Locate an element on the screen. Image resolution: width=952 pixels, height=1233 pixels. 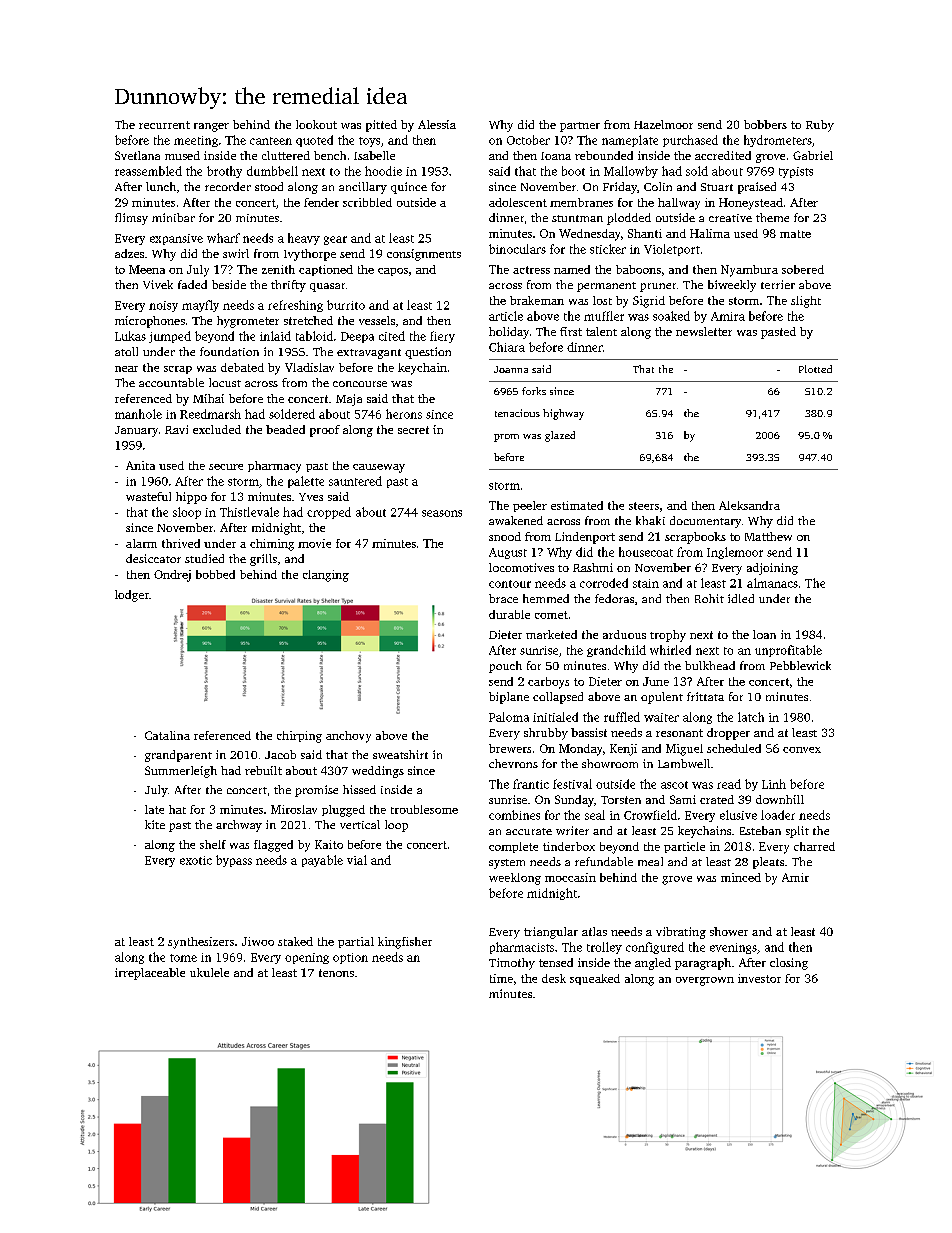
Summerleigh is located at coordinates (181, 772).
